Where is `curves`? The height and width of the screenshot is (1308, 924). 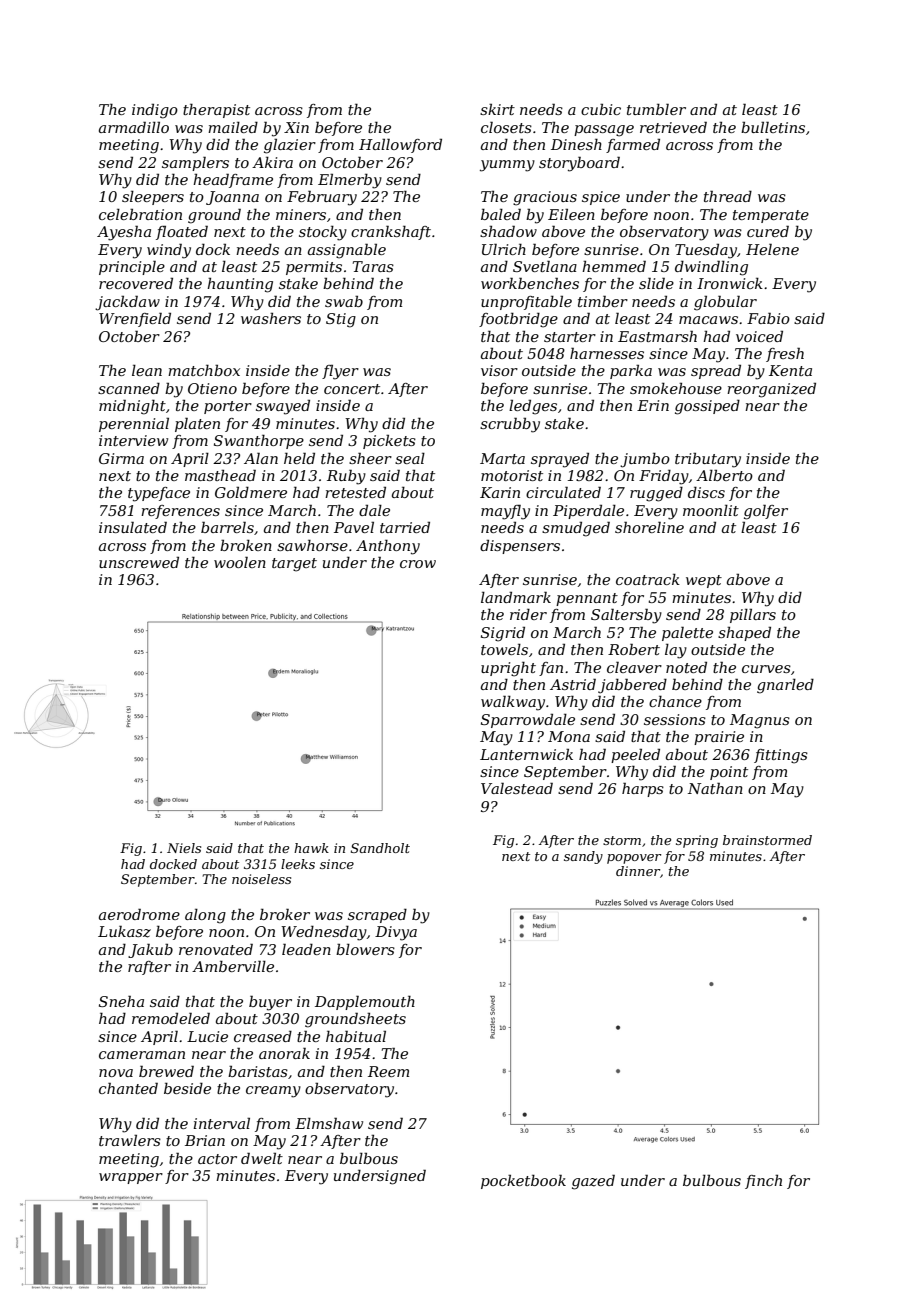
curves is located at coordinates (766, 669).
